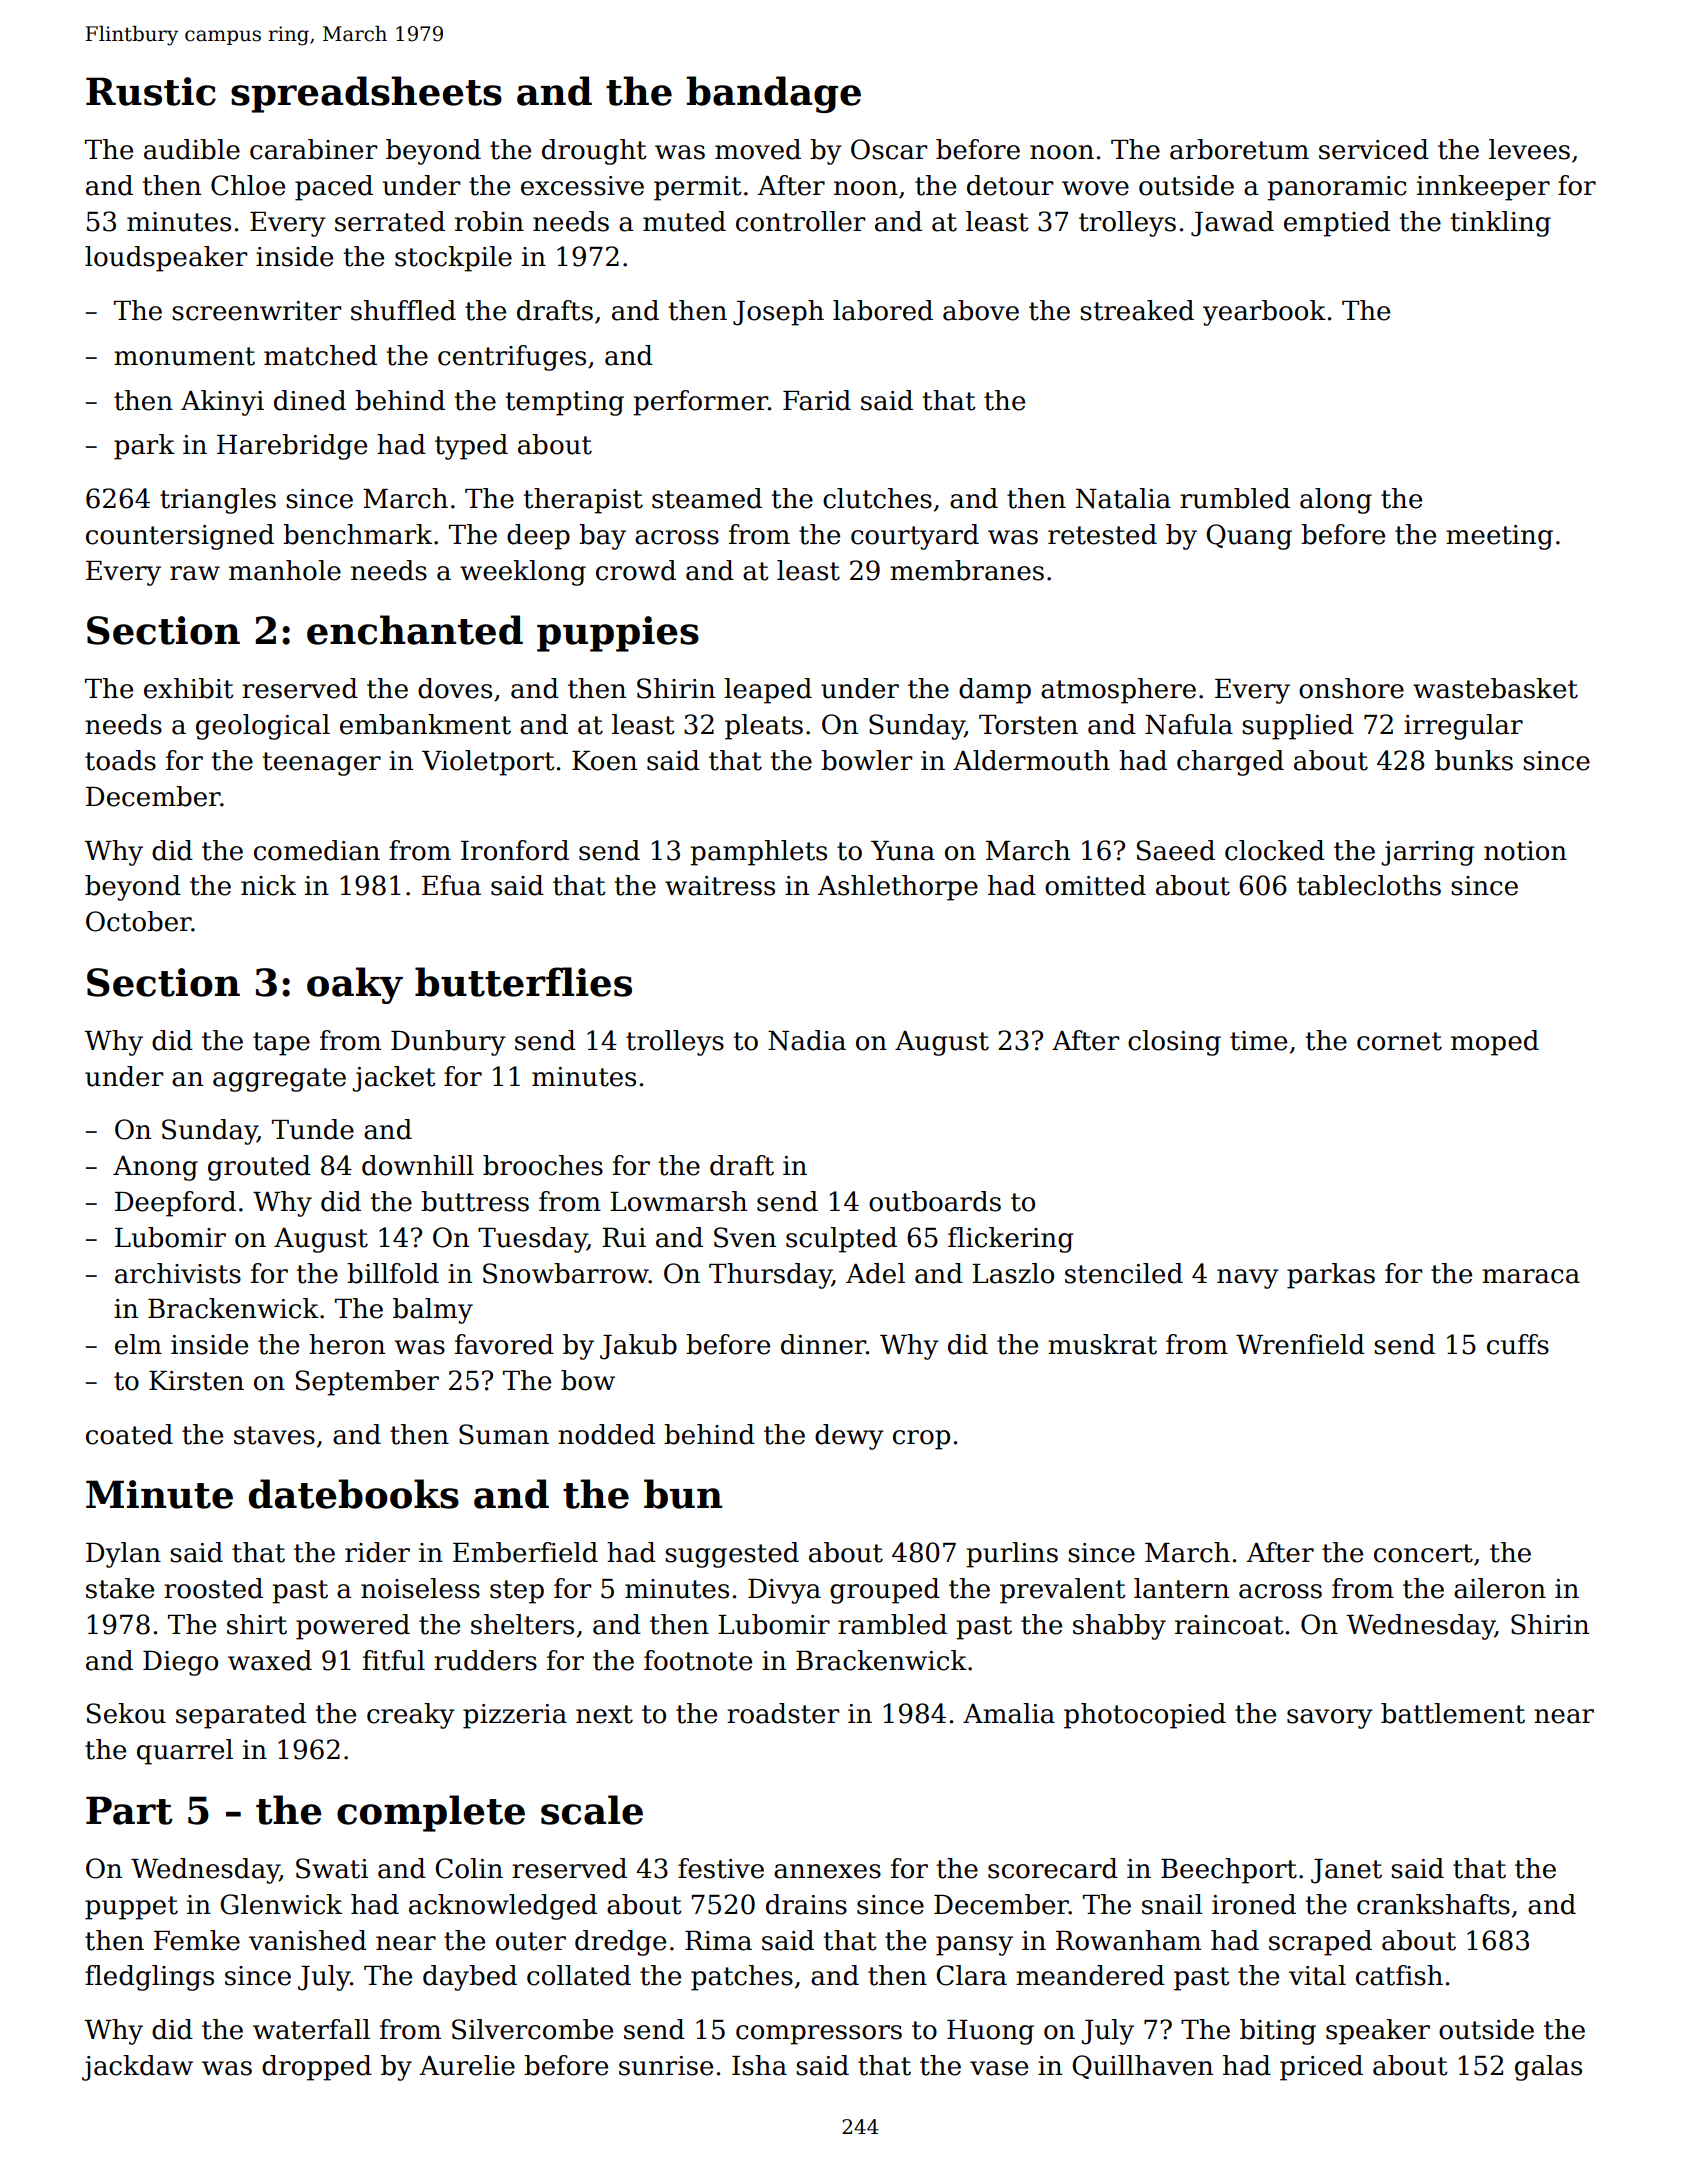 This page has width=1683, height=2178. Describe the element at coordinates (268, 885) in the page. I see `nick` at that location.
